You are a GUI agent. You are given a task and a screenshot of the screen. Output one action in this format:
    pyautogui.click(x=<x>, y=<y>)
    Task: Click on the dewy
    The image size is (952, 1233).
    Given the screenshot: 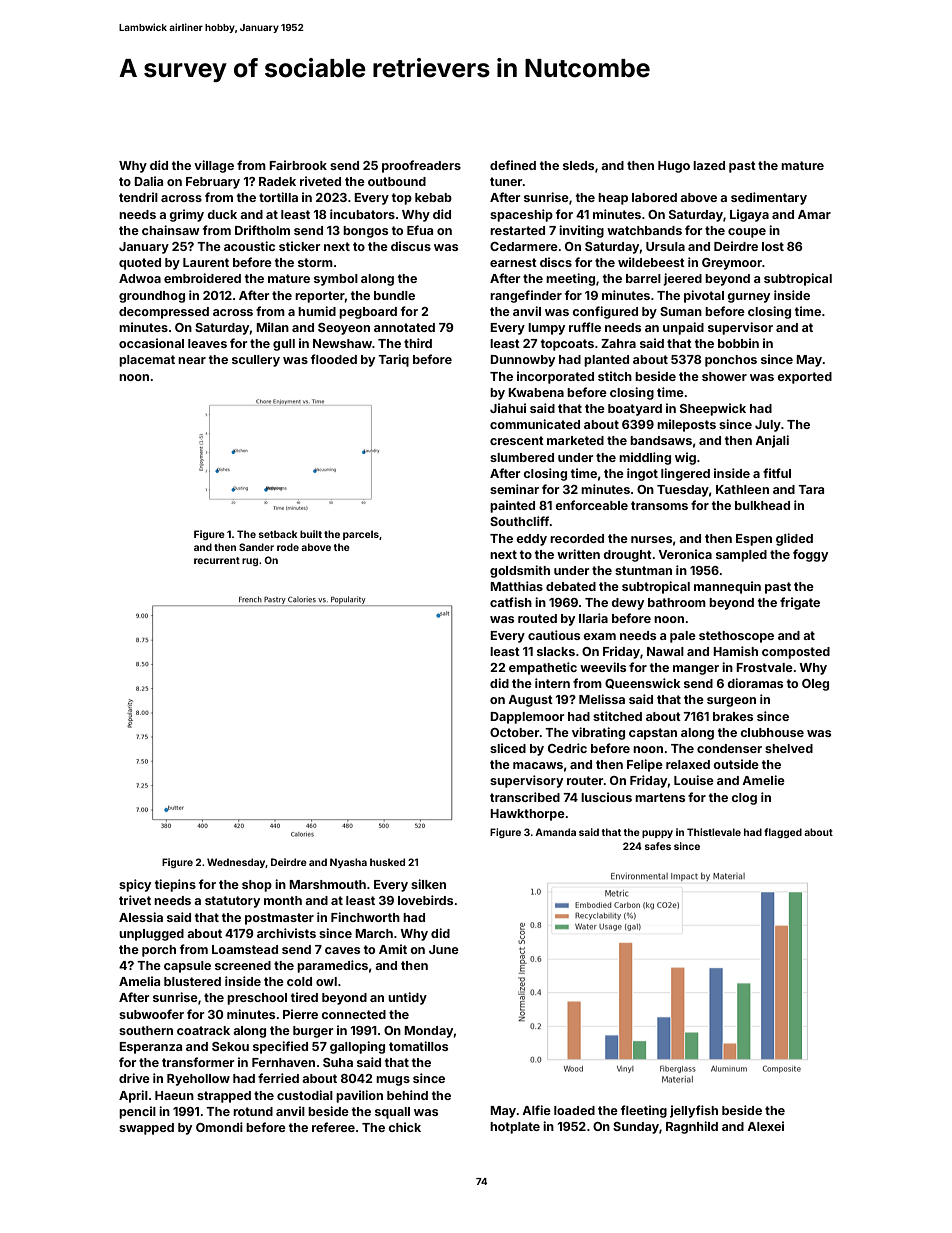 What is the action you would take?
    pyautogui.click(x=627, y=604)
